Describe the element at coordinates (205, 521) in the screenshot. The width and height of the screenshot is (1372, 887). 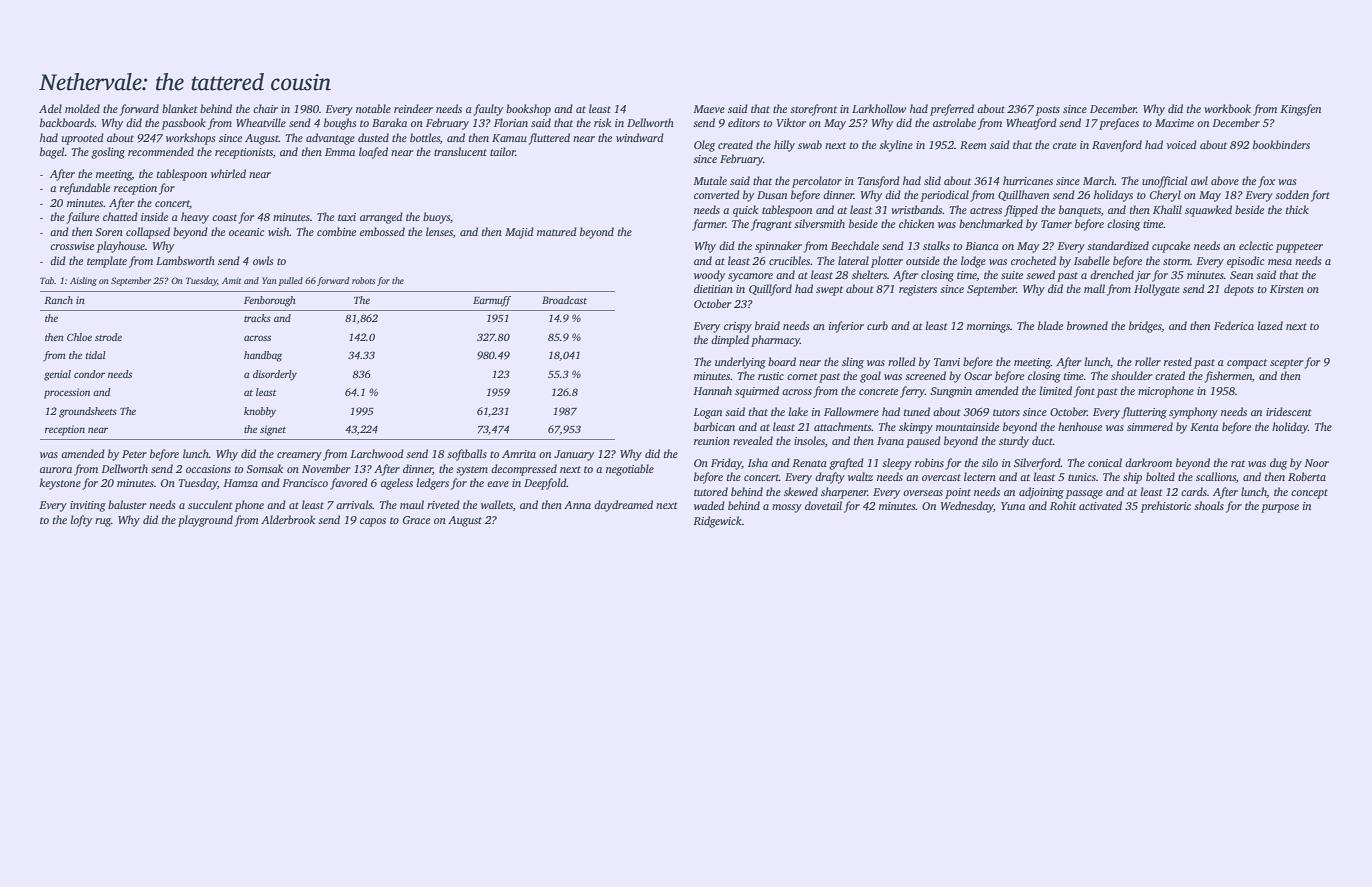
I see `playground` at that location.
